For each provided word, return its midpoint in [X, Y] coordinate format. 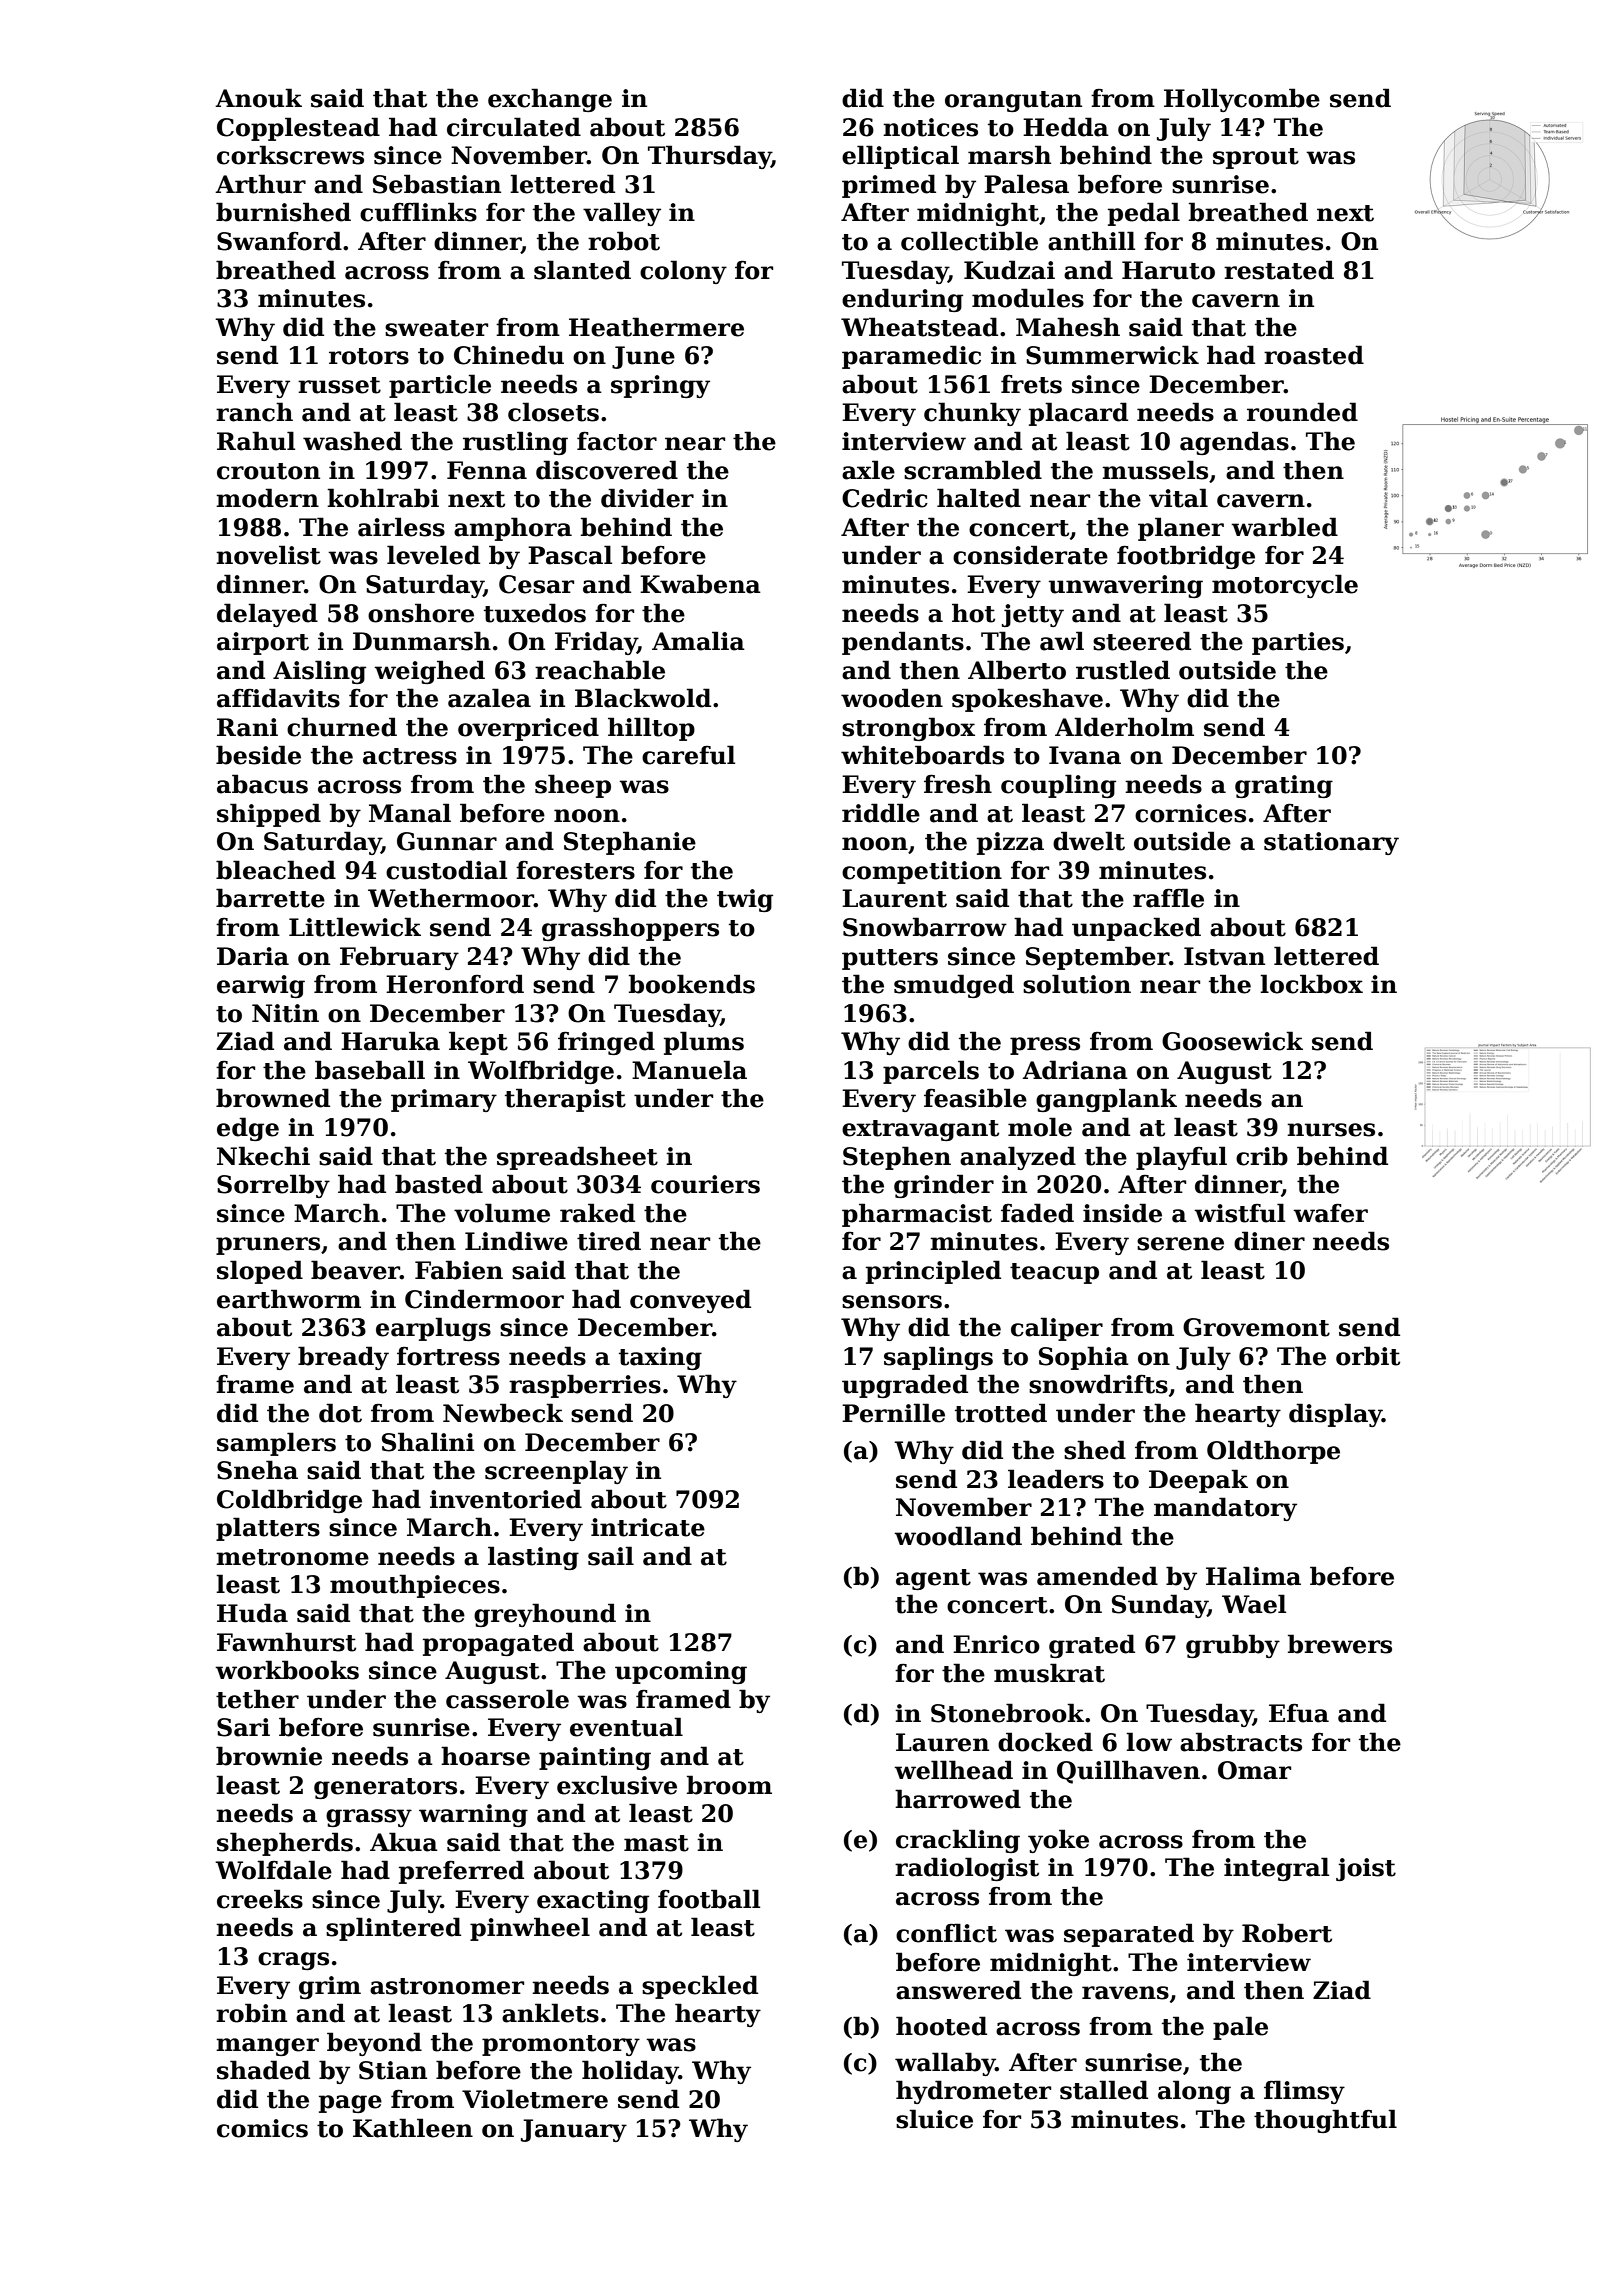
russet [339, 385]
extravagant [920, 1130]
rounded [1302, 412]
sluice [934, 2119]
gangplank [1106, 1100]
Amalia [698, 641]
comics [262, 2128]
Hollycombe [1242, 100]
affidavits [278, 698]
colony [683, 272]
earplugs [433, 1329]
